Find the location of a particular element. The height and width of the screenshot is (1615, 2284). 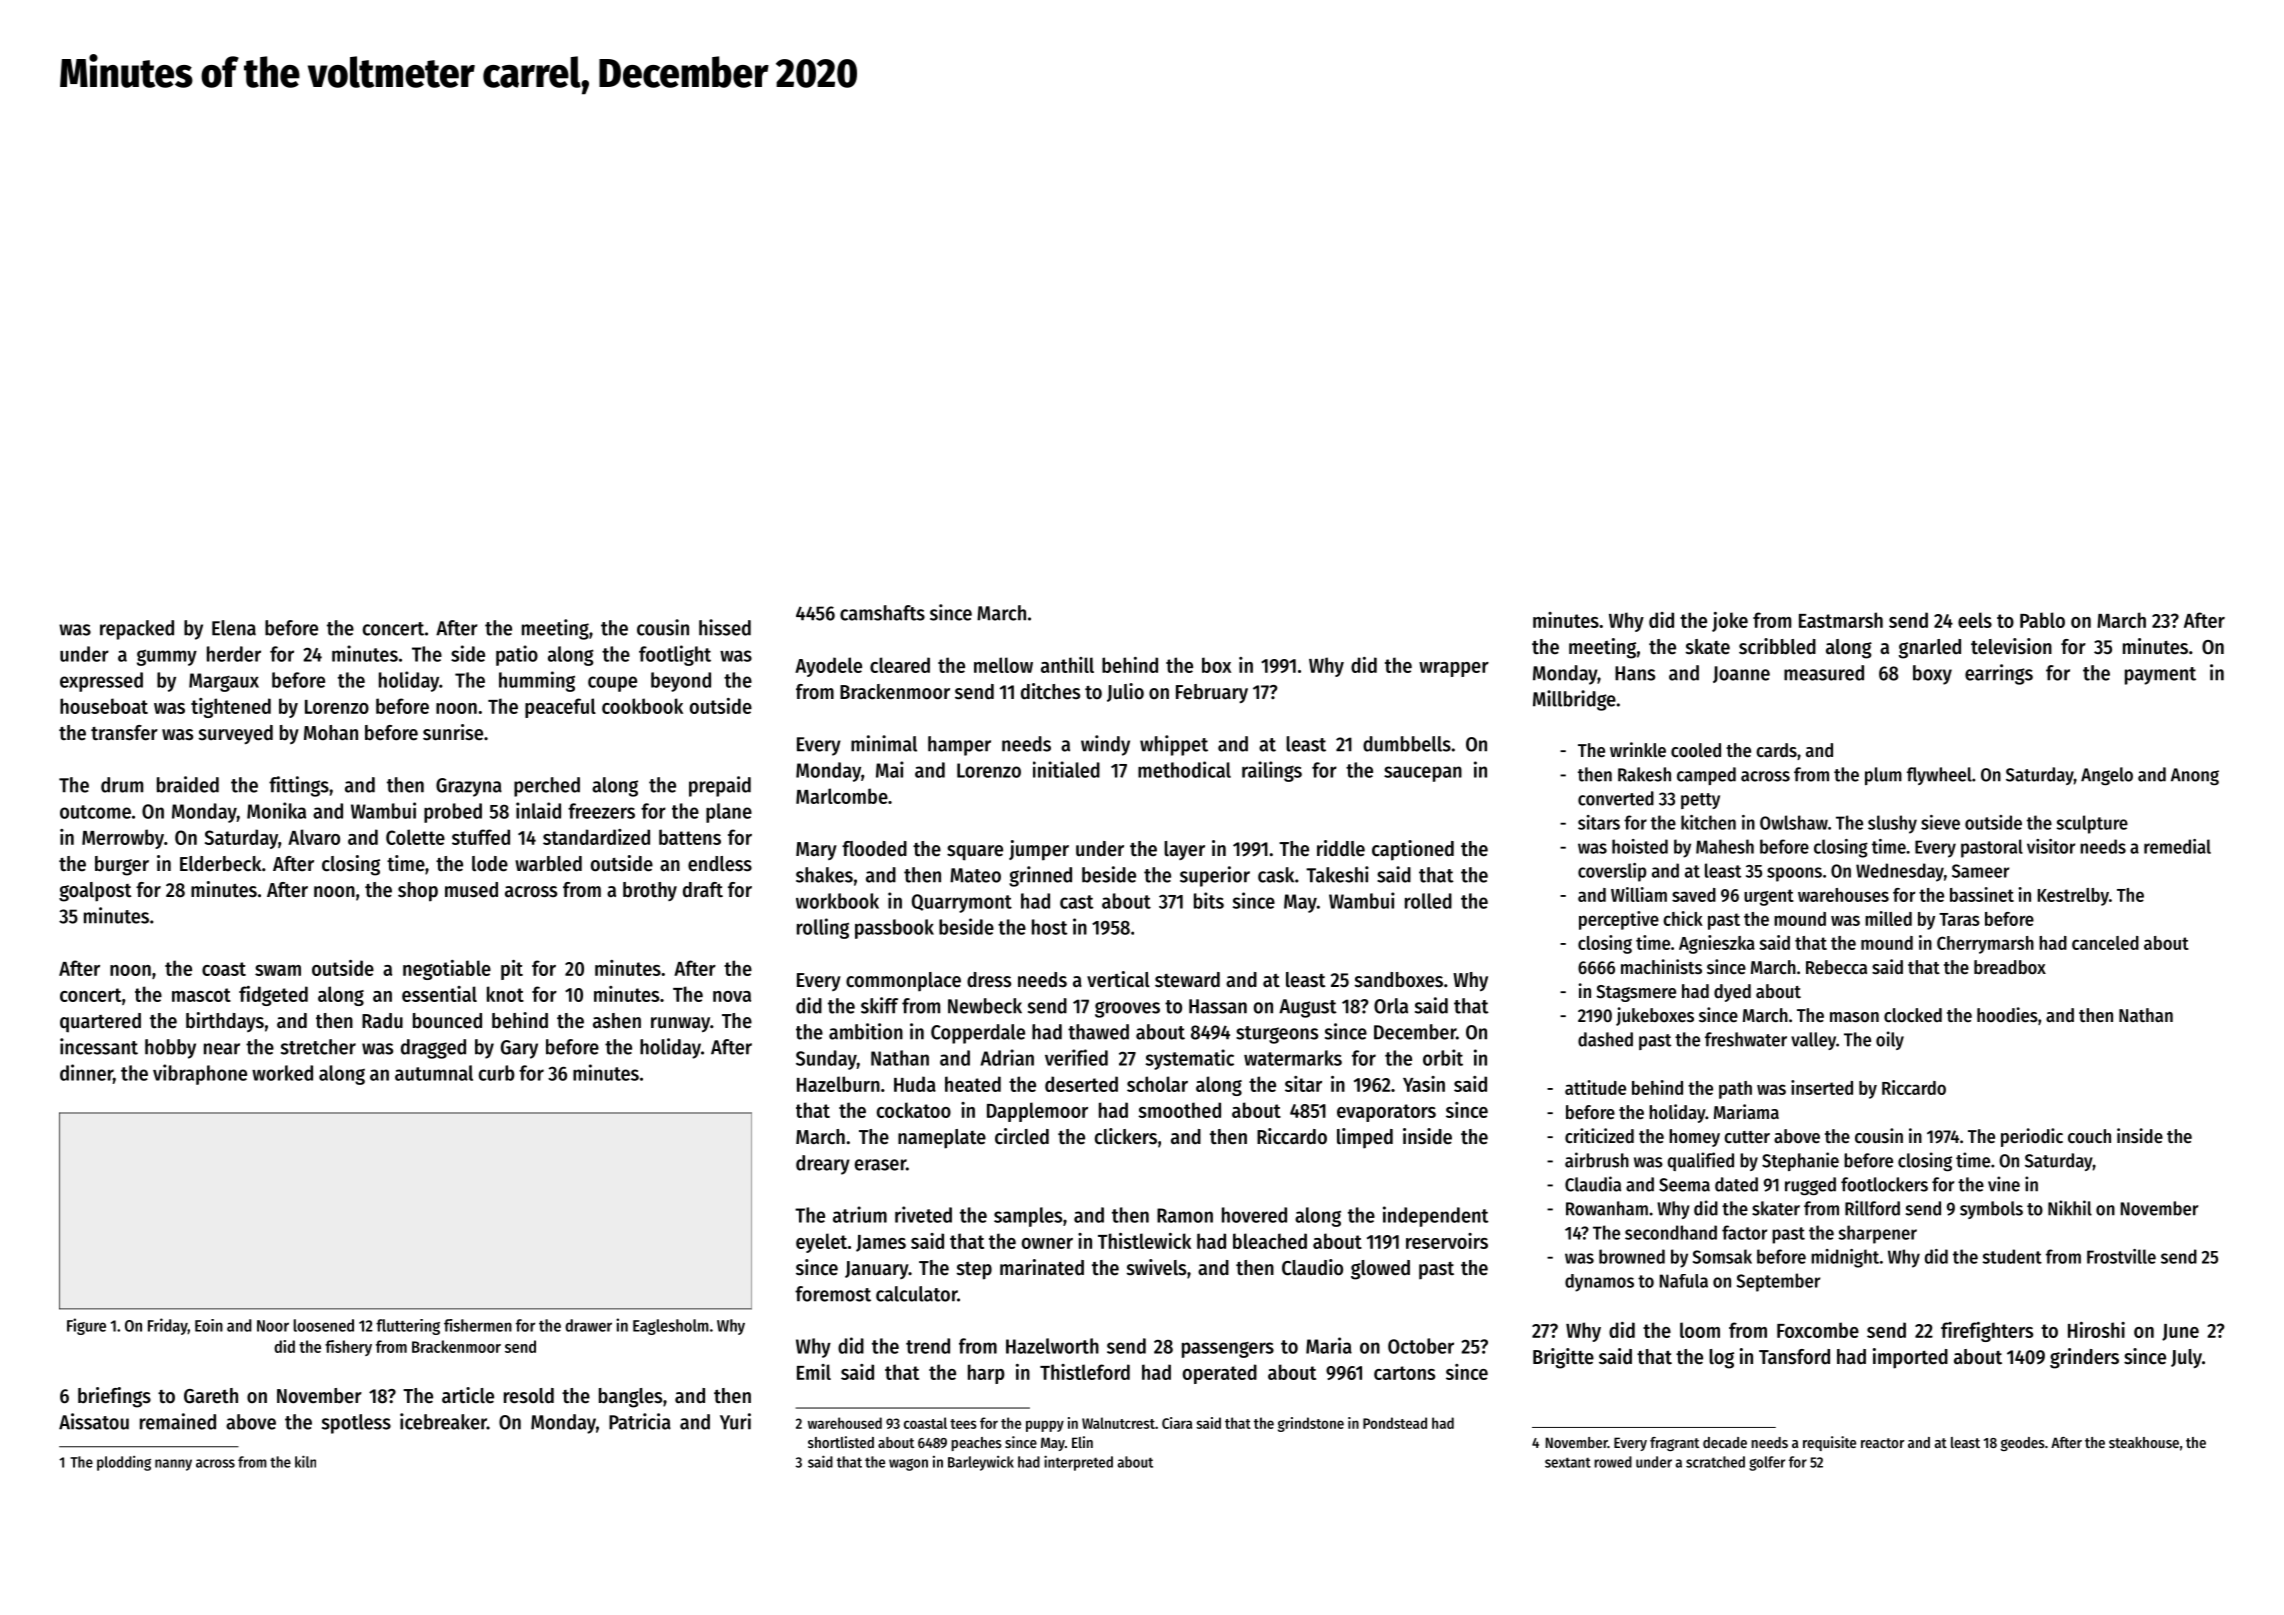

rugged is located at coordinates (1810, 1186).
